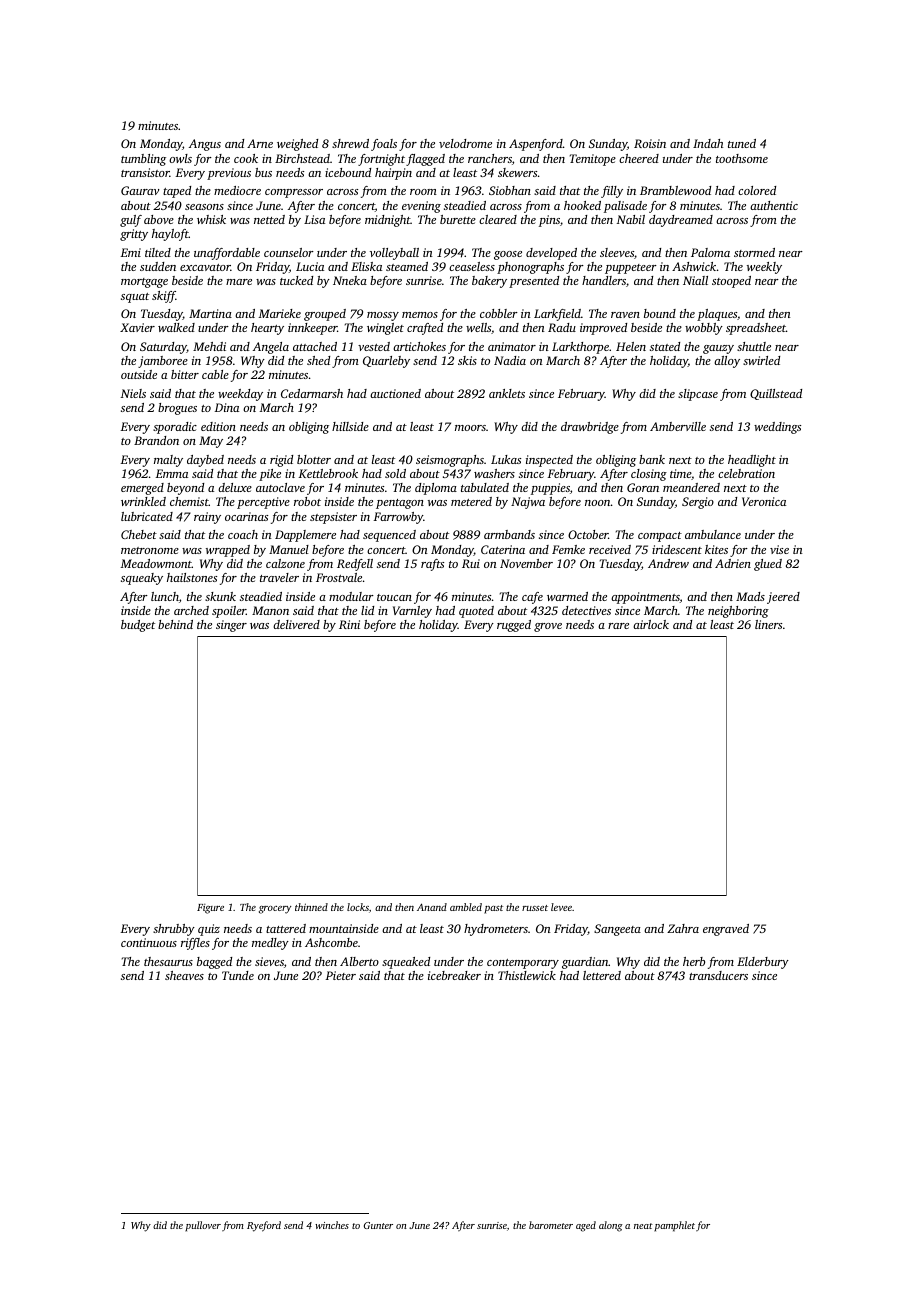 This document has width=924, height=1314. Describe the element at coordinates (466, 907) in the document. I see `ambled` at that location.
